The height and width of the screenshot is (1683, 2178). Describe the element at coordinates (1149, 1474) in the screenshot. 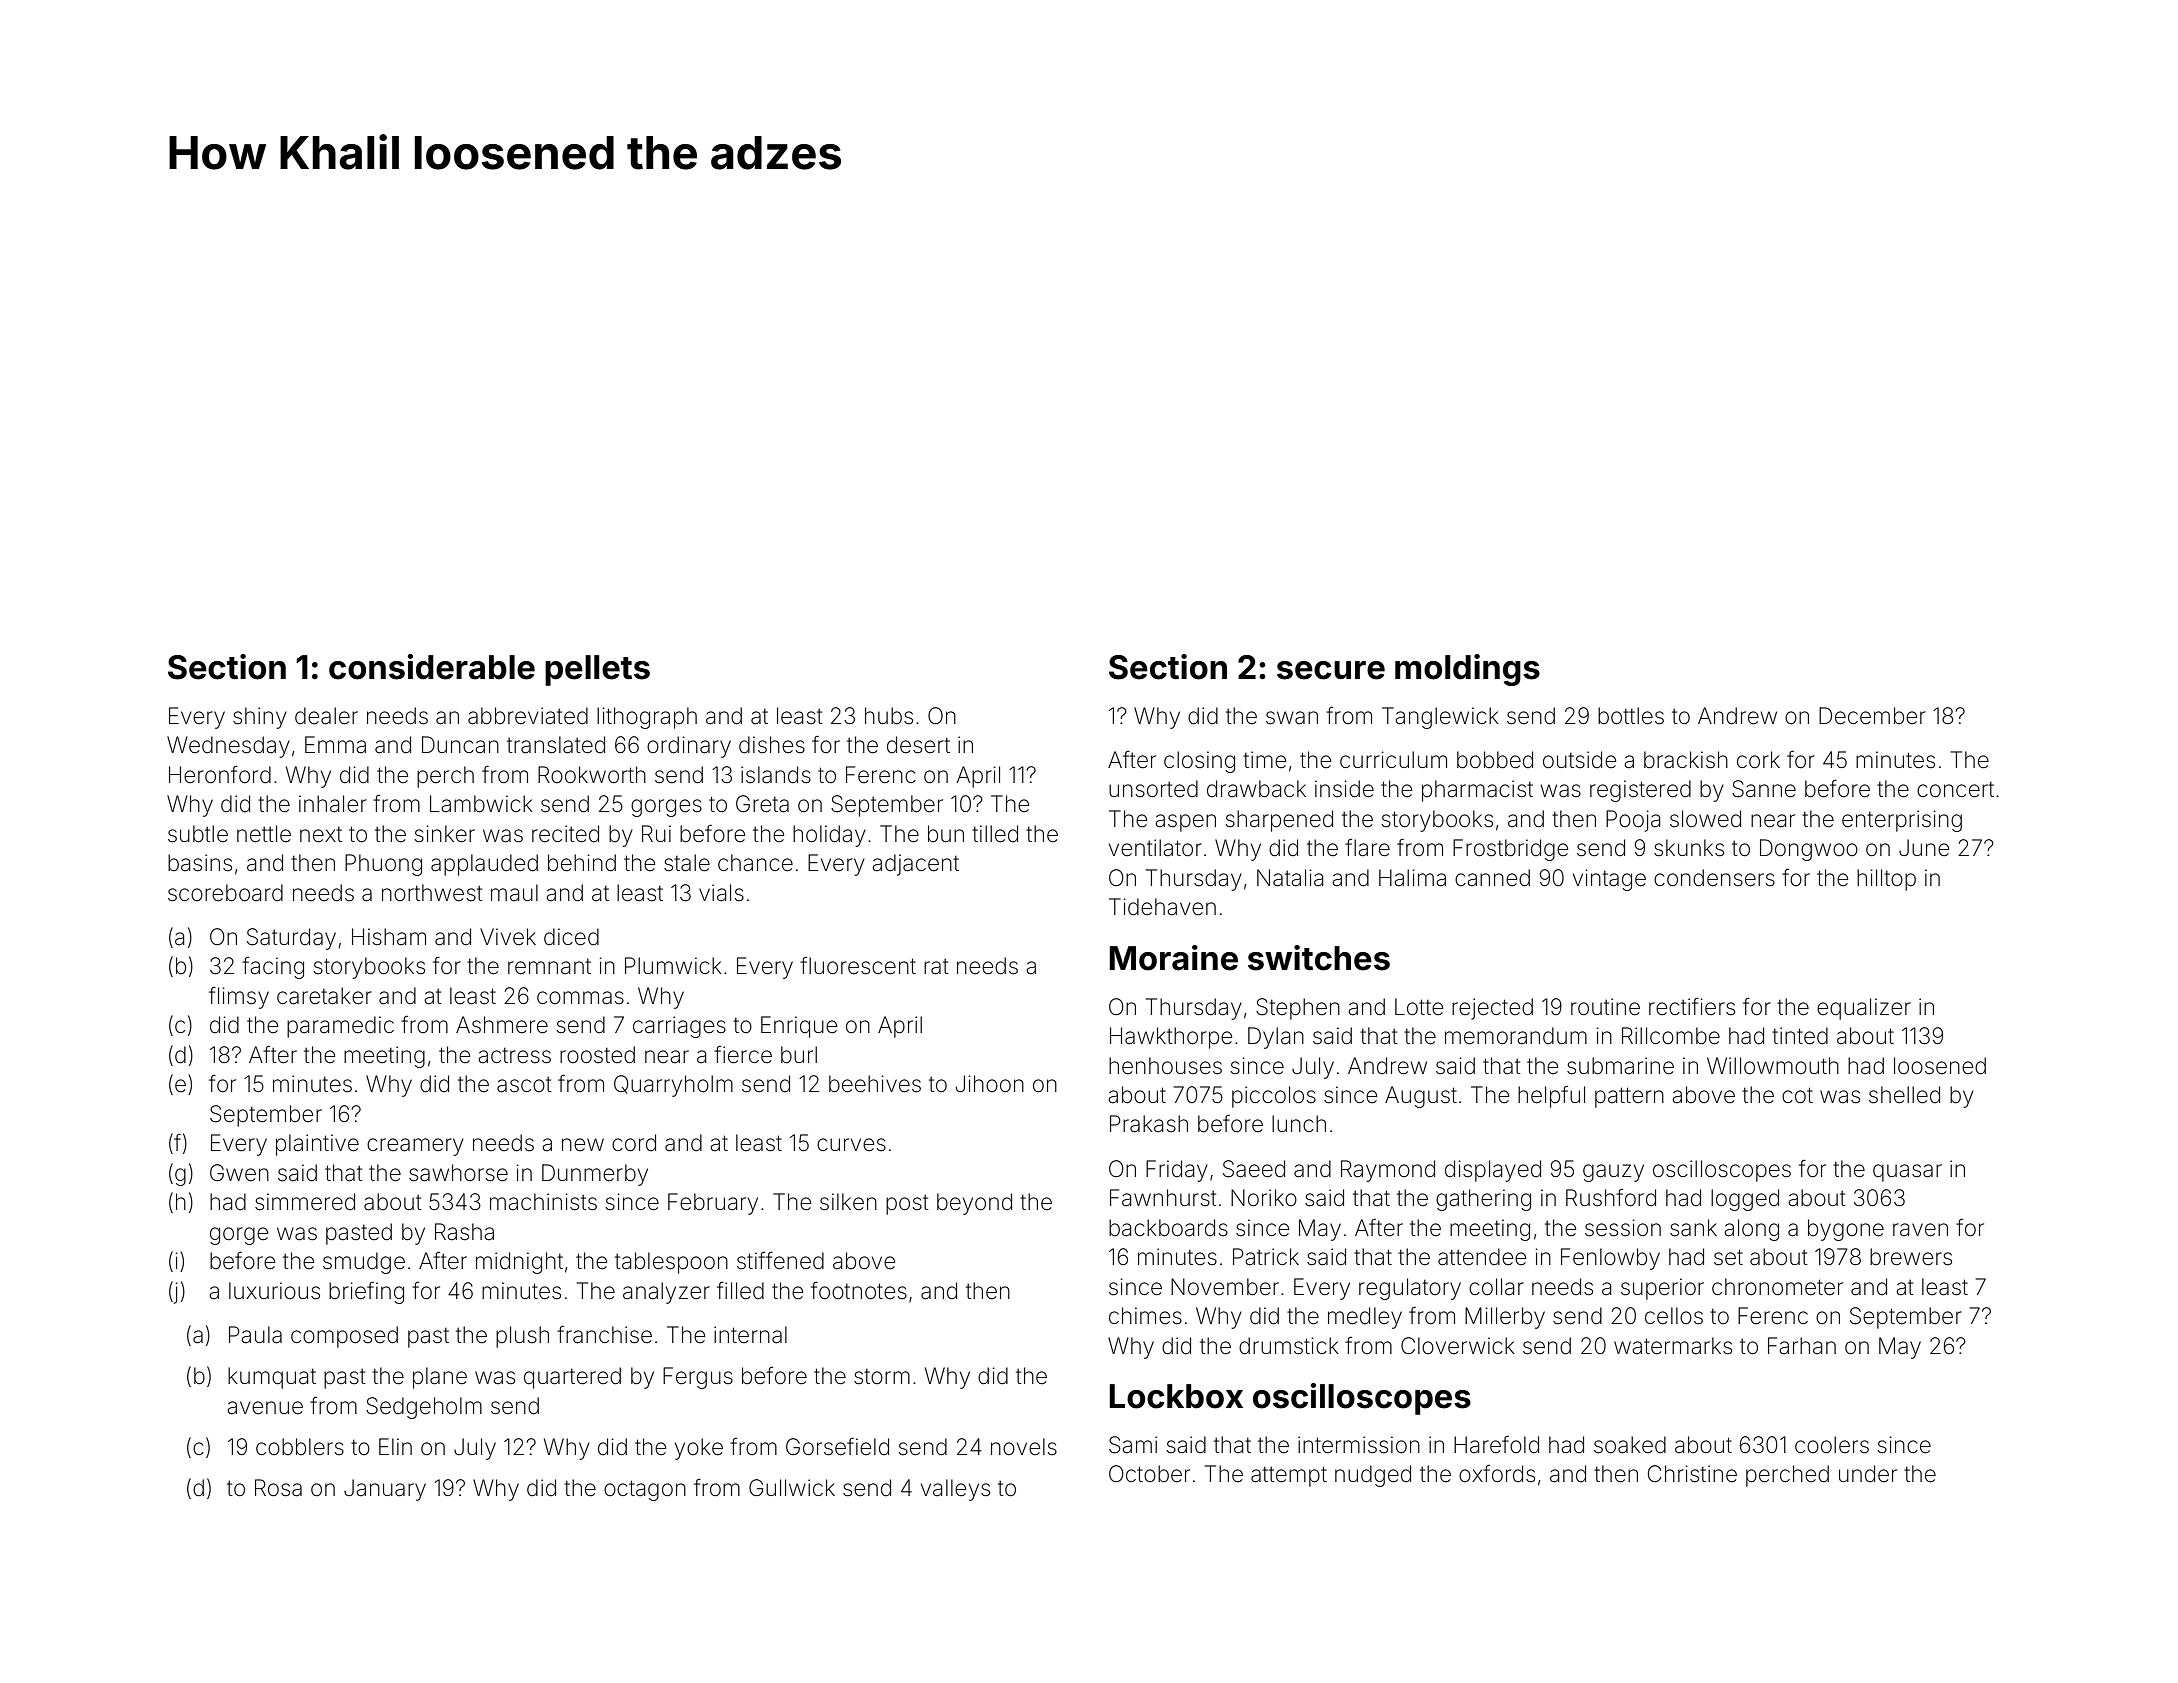

I see `October` at that location.
